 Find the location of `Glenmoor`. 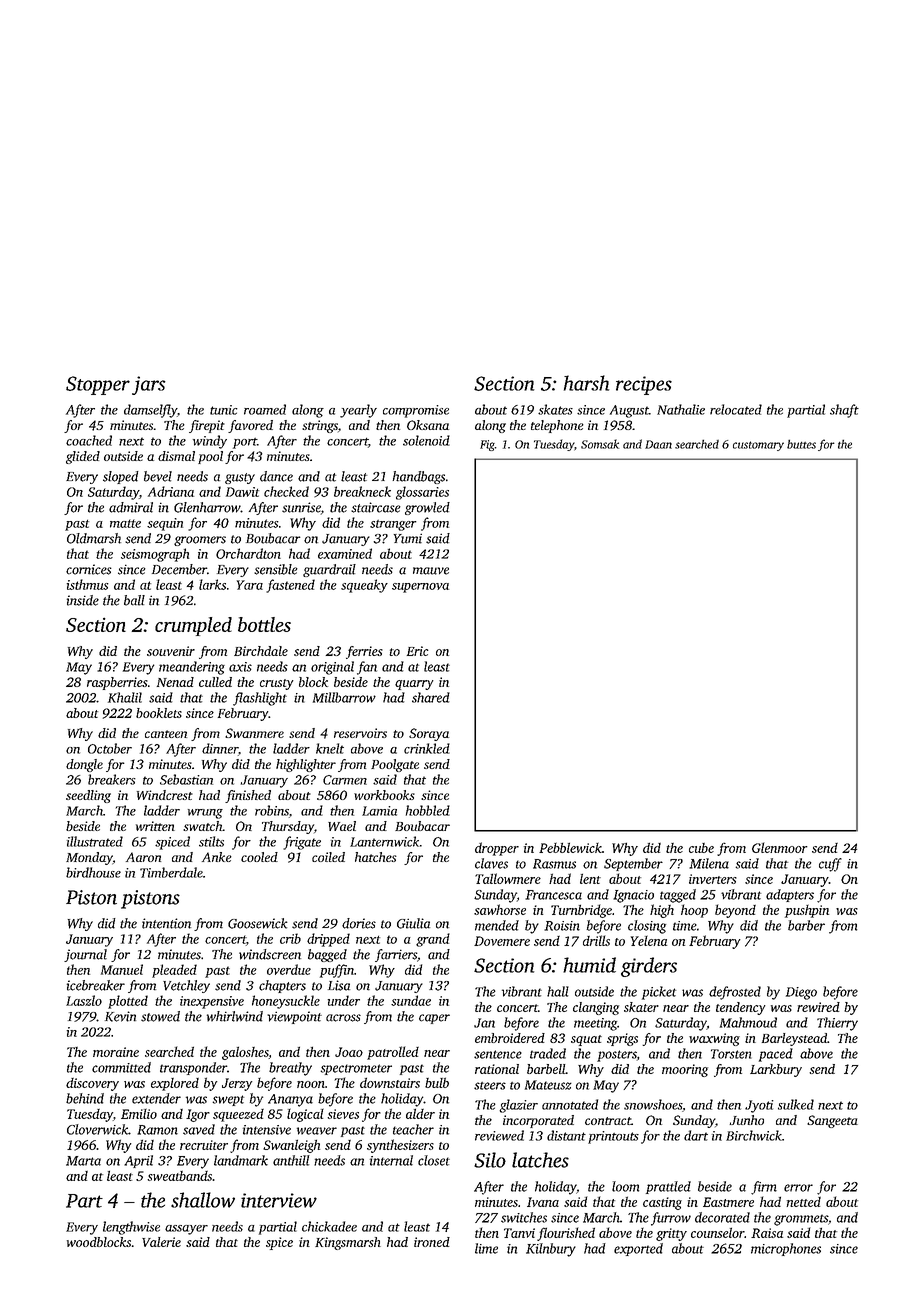

Glenmoor is located at coordinates (780, 847).
